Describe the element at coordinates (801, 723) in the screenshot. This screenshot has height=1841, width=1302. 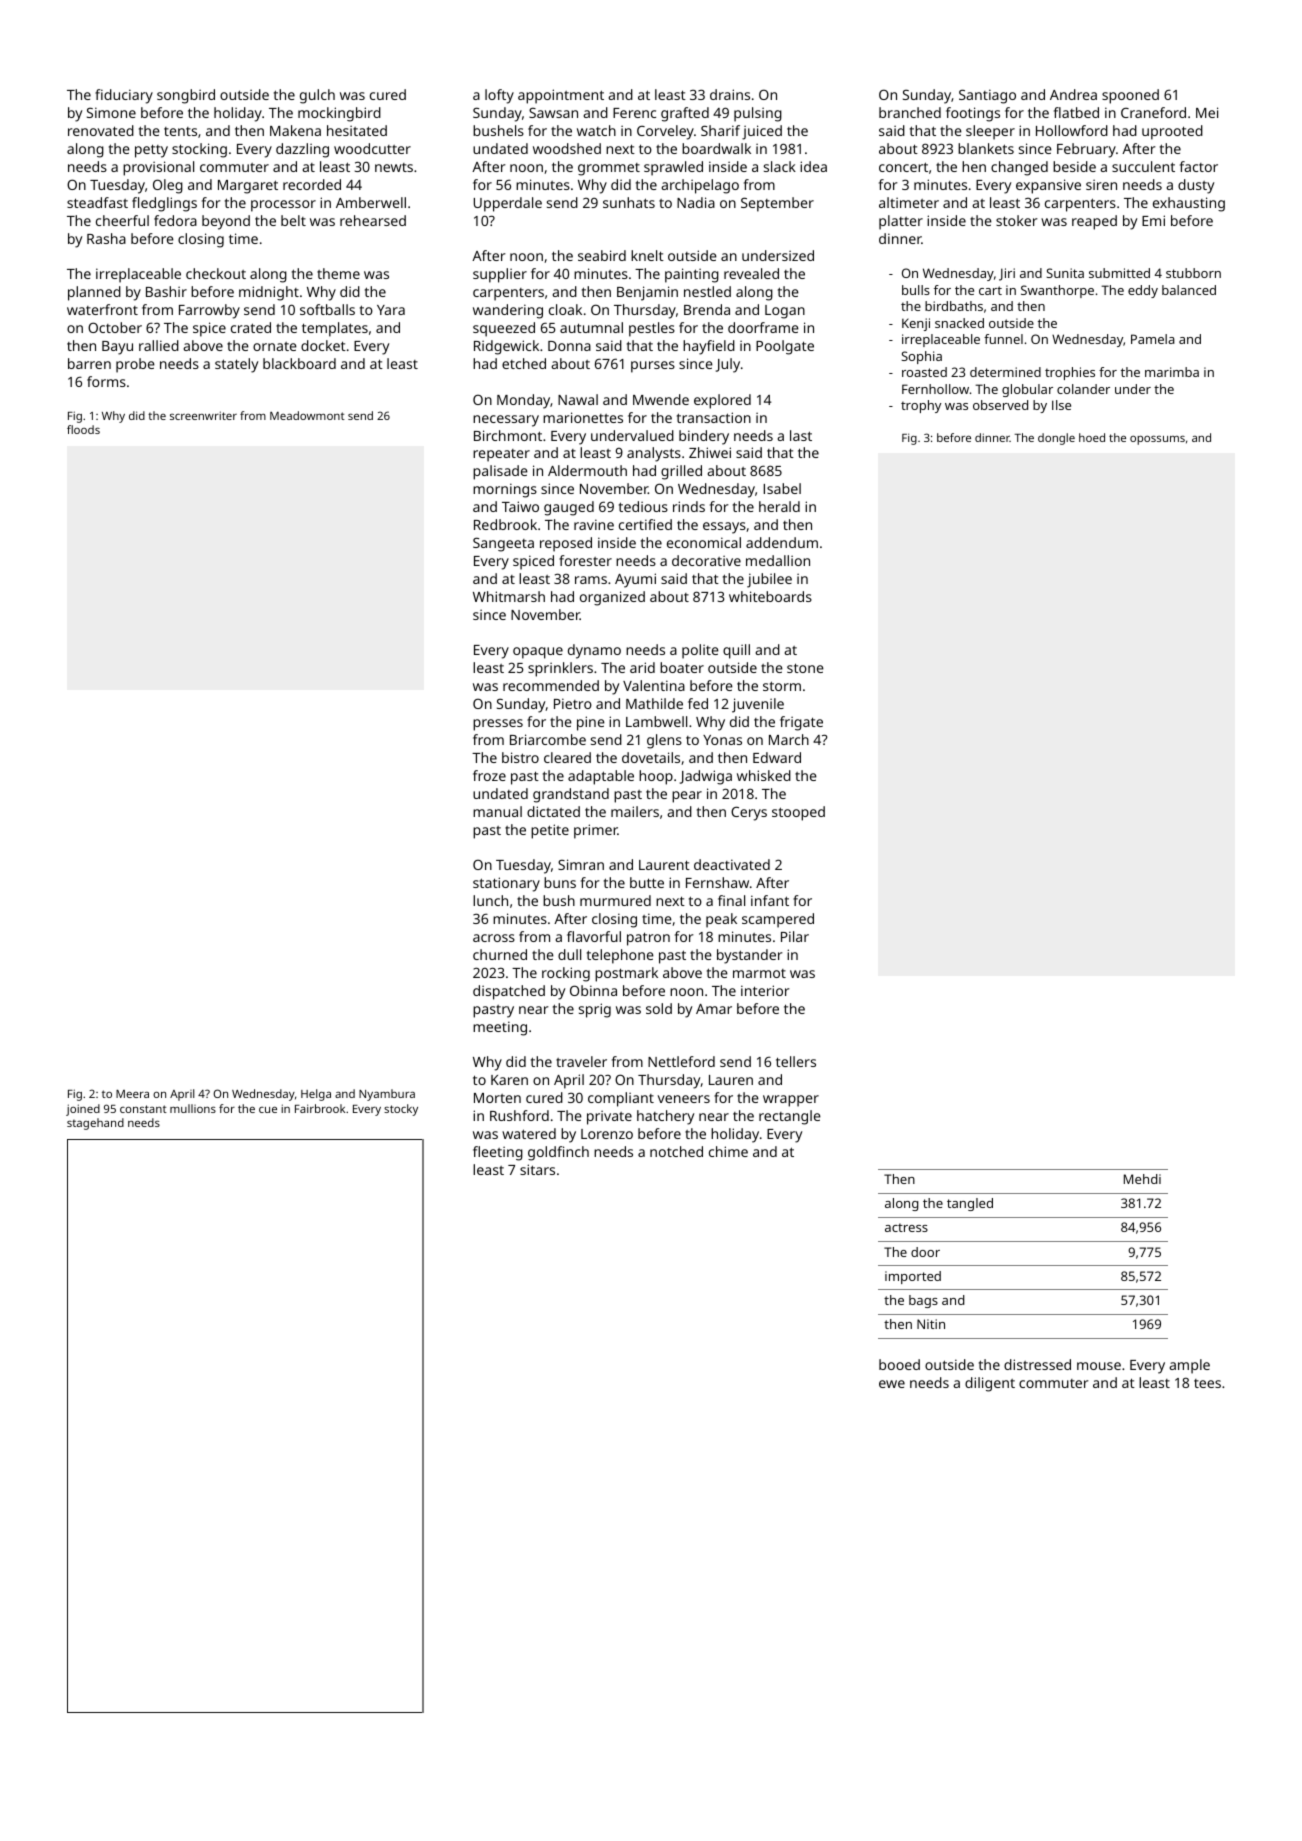
I see `frigate` at that location.
